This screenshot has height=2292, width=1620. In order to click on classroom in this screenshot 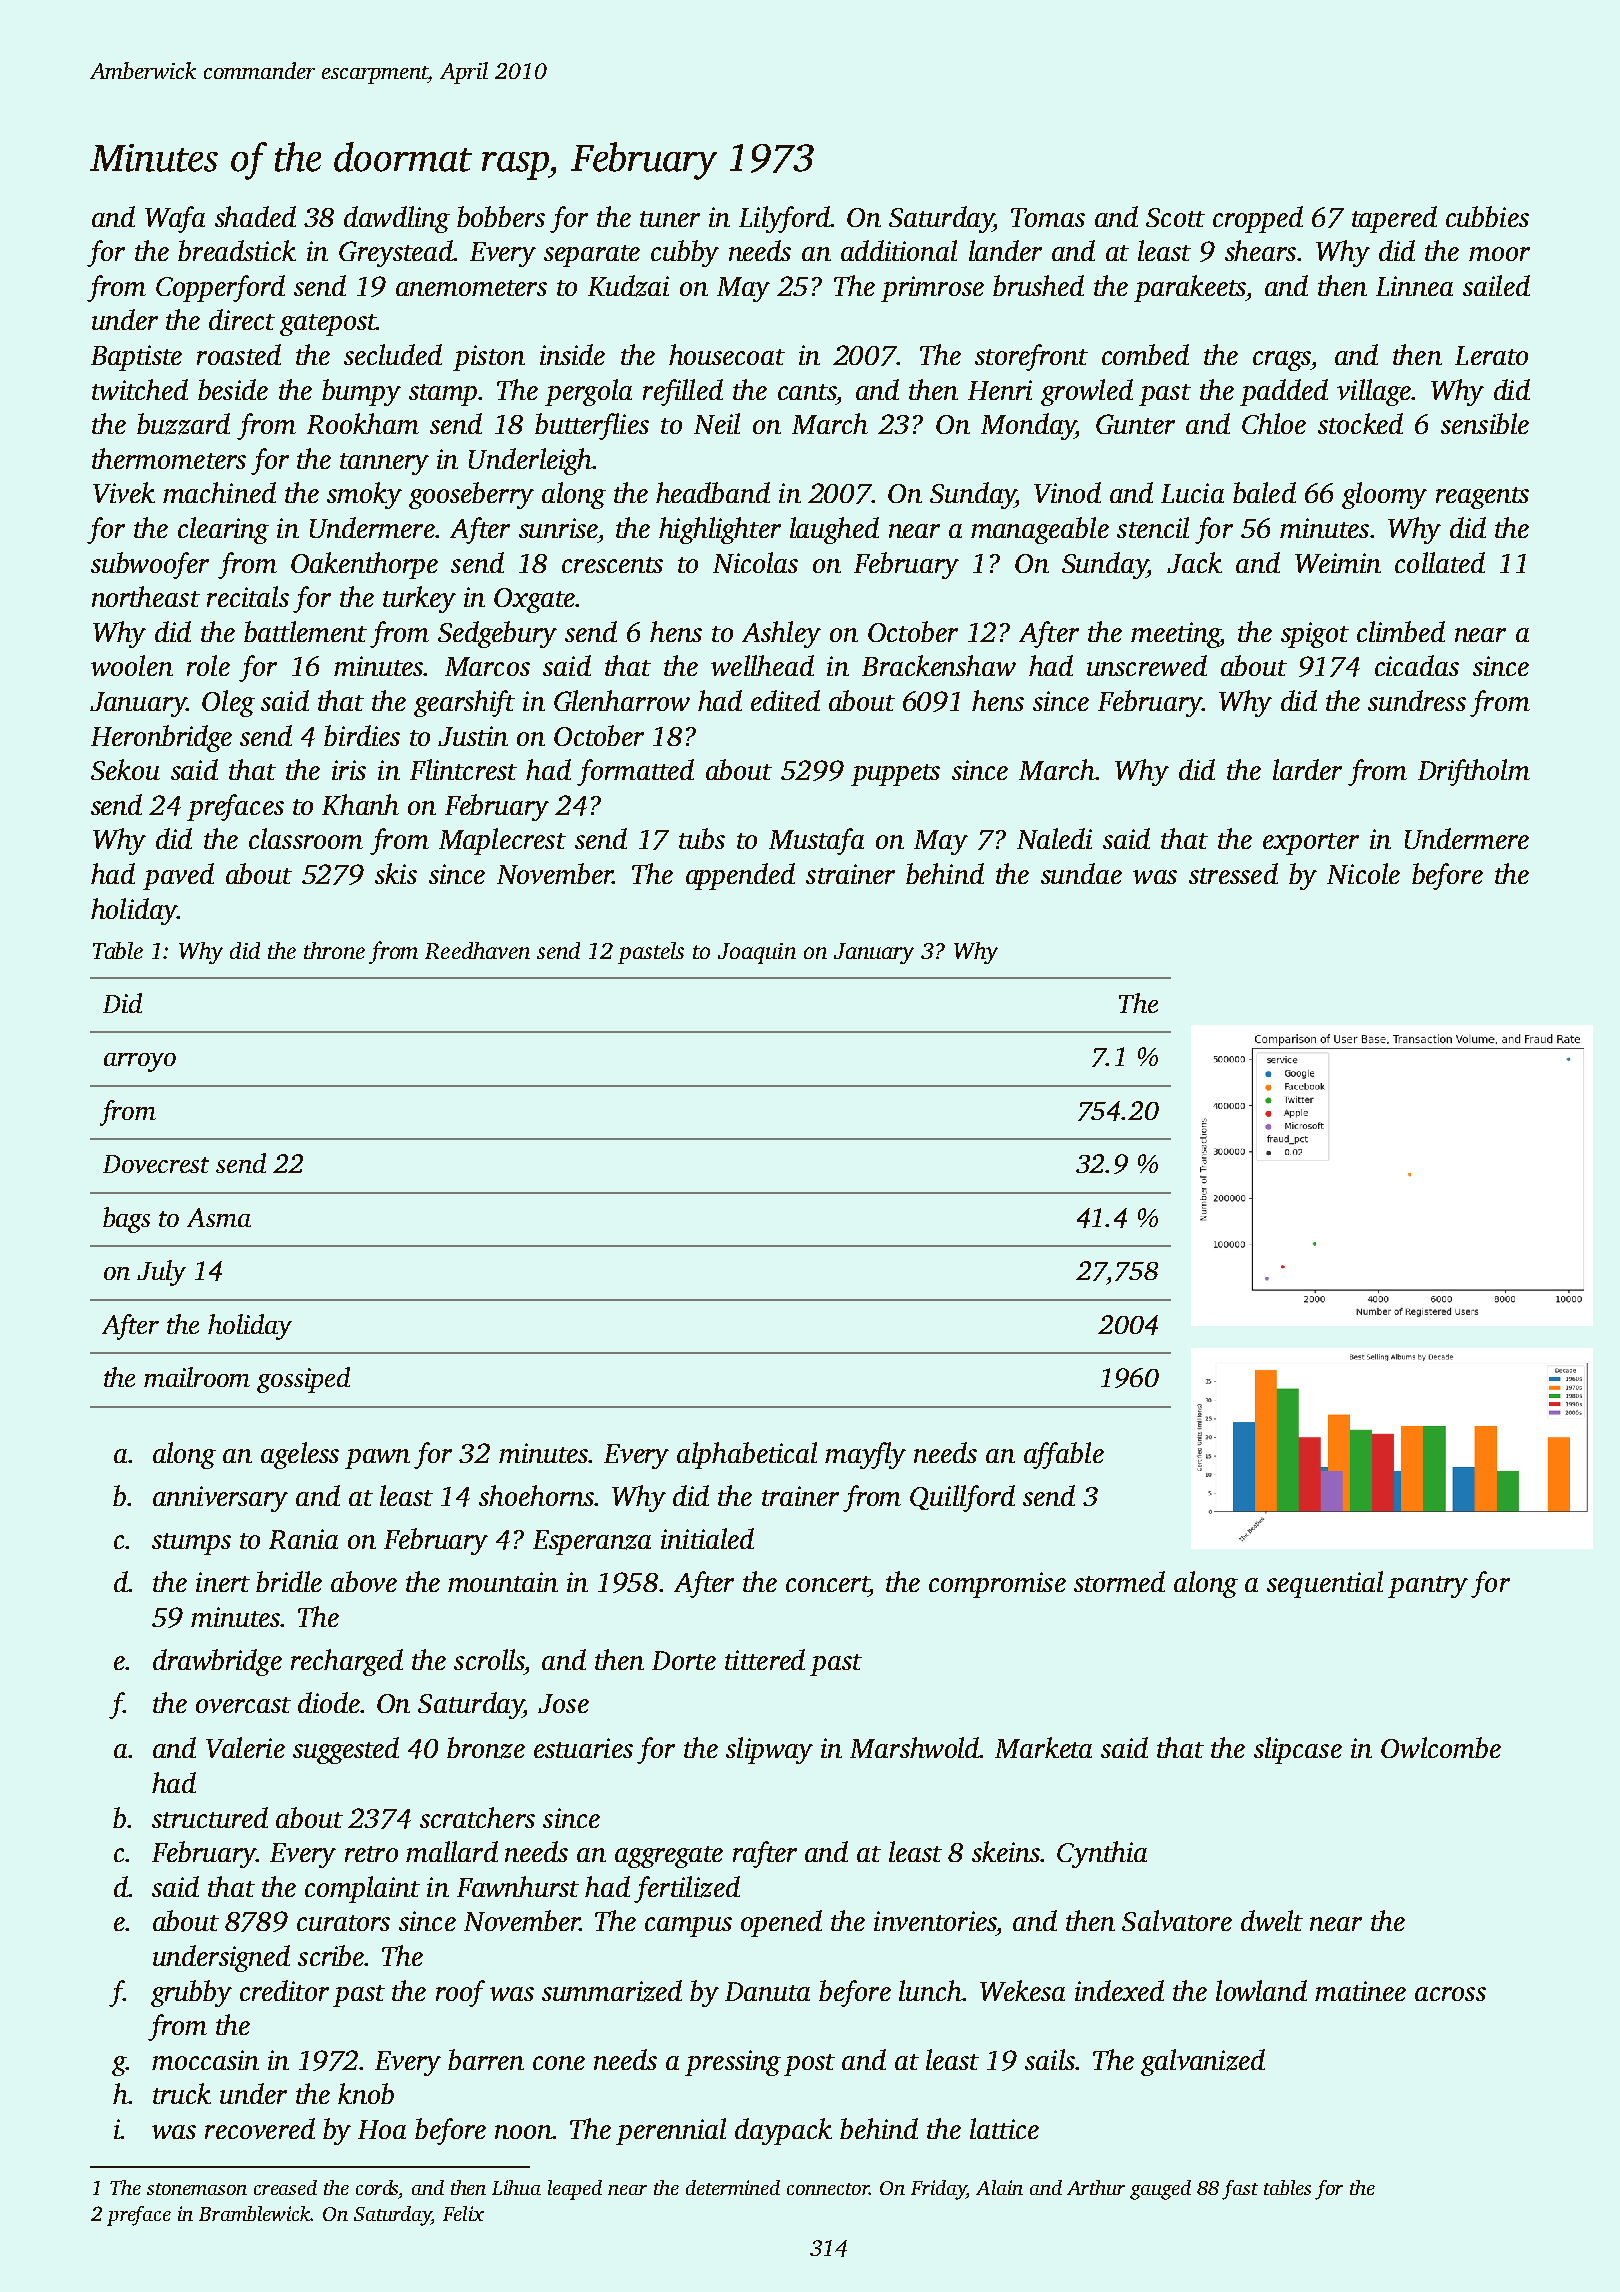, I will do `click(306, 838)`.
